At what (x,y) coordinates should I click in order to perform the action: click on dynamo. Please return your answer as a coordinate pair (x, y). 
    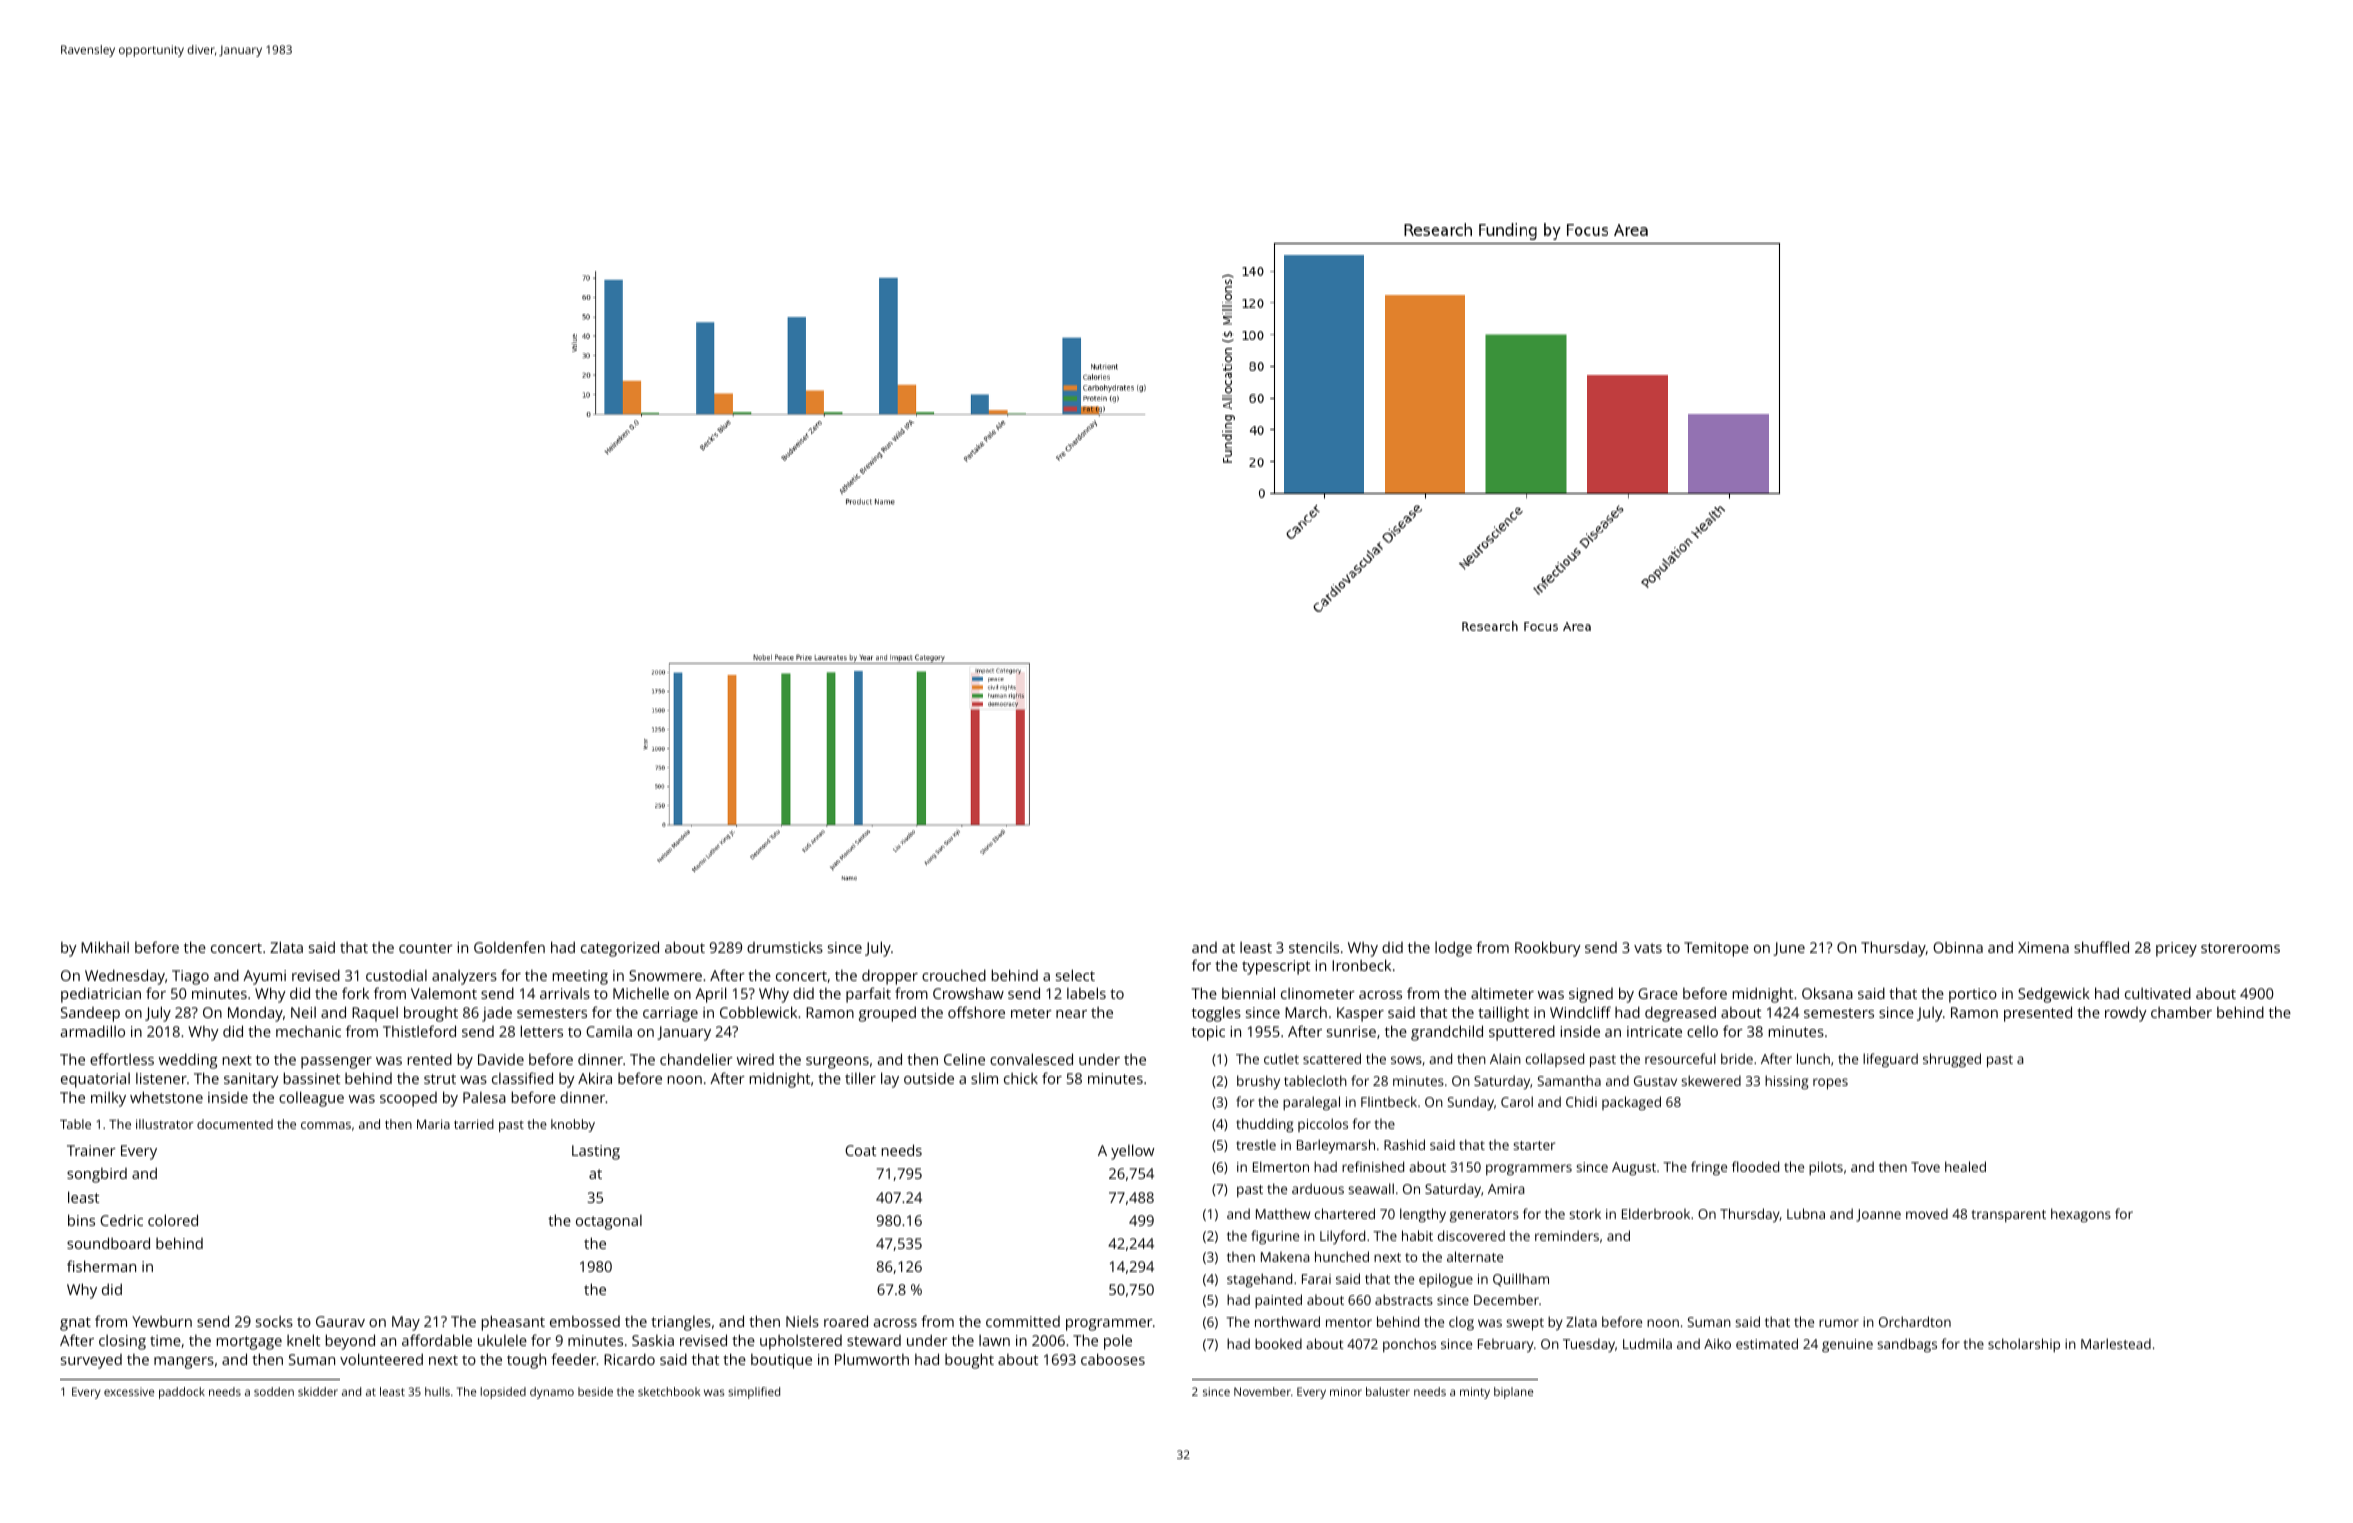
    Looking at the image, I should click on (552, 1393).
